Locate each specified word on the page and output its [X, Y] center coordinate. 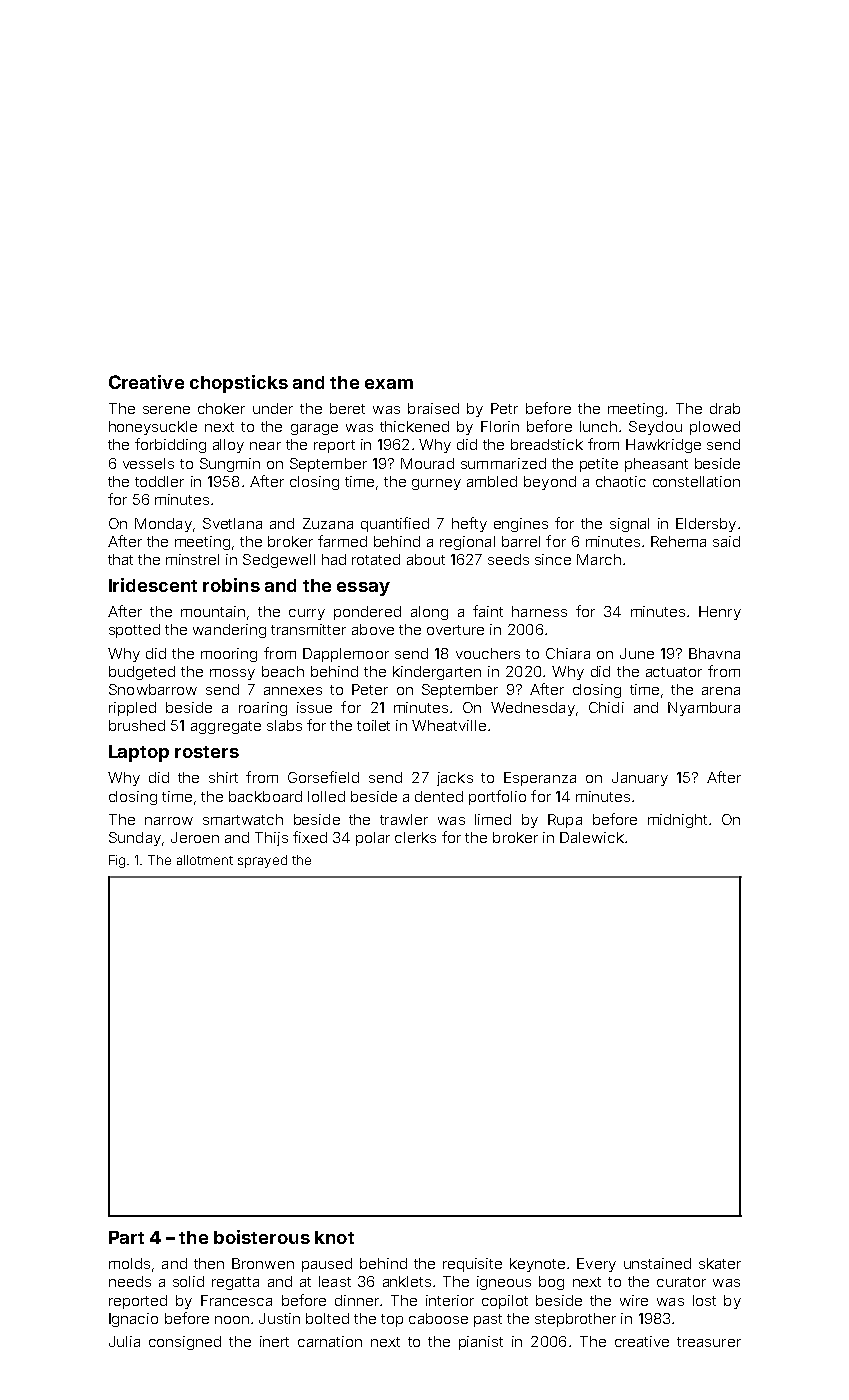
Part [126, 1237]
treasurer [709, 1342]
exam [389, 384]
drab [725, 408]
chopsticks [239, 384]
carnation [330, 1341]
